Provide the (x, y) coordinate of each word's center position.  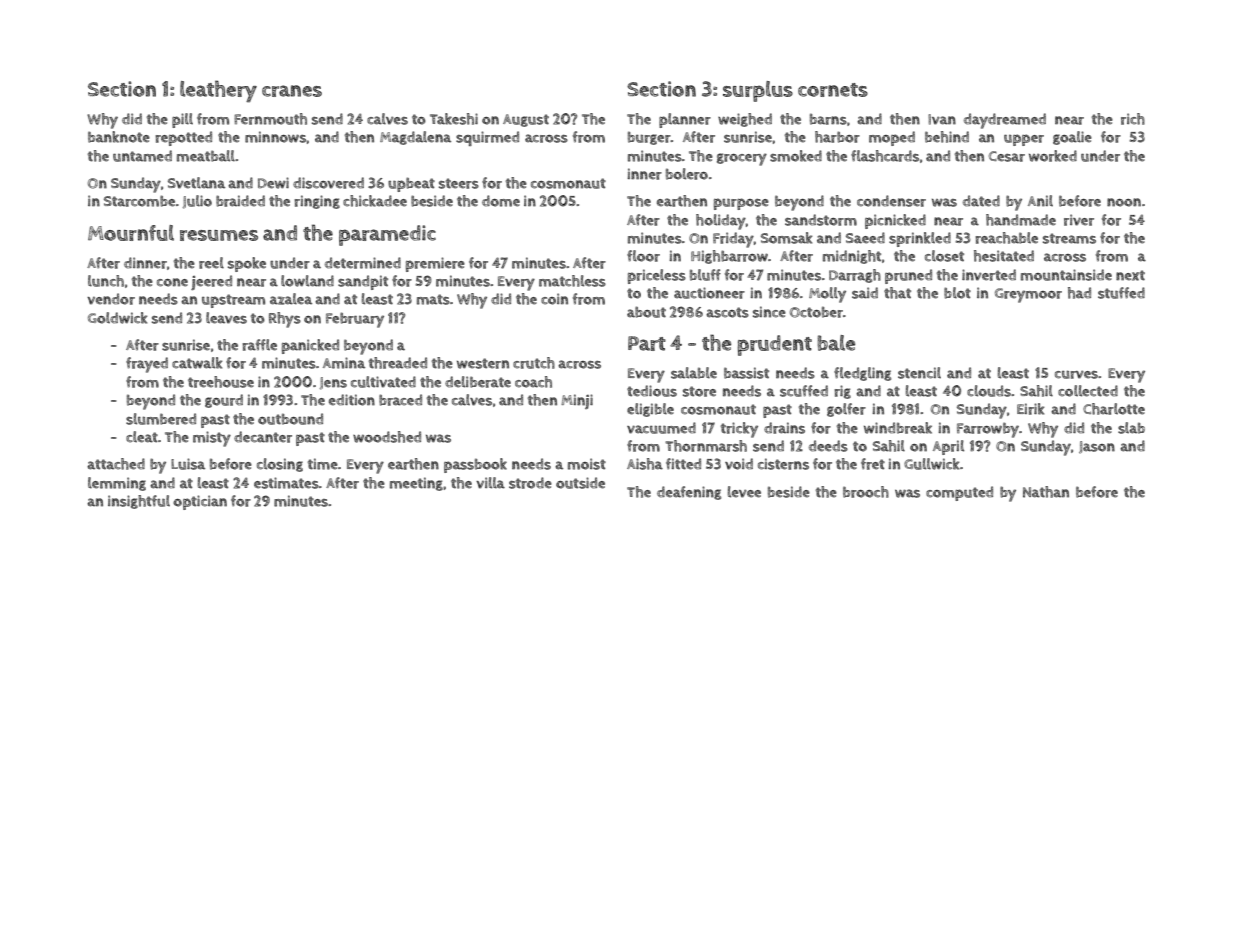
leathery (218, 91)
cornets (833, 90)
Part (647, 343)
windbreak (898, 428)
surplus (758, 91)
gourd (224, 401)
